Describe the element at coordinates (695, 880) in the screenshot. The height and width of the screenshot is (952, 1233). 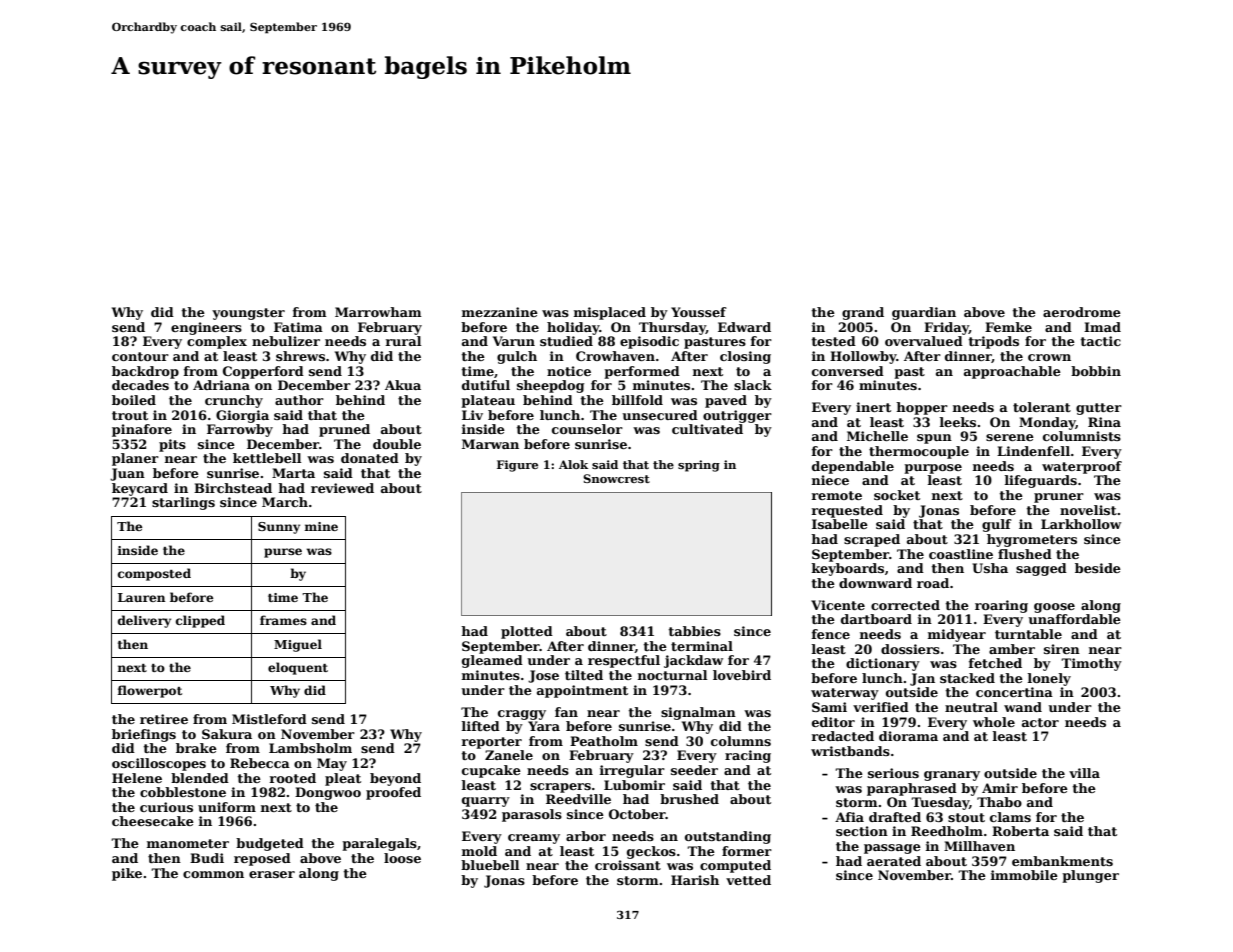
I see `Harish` at that location.
